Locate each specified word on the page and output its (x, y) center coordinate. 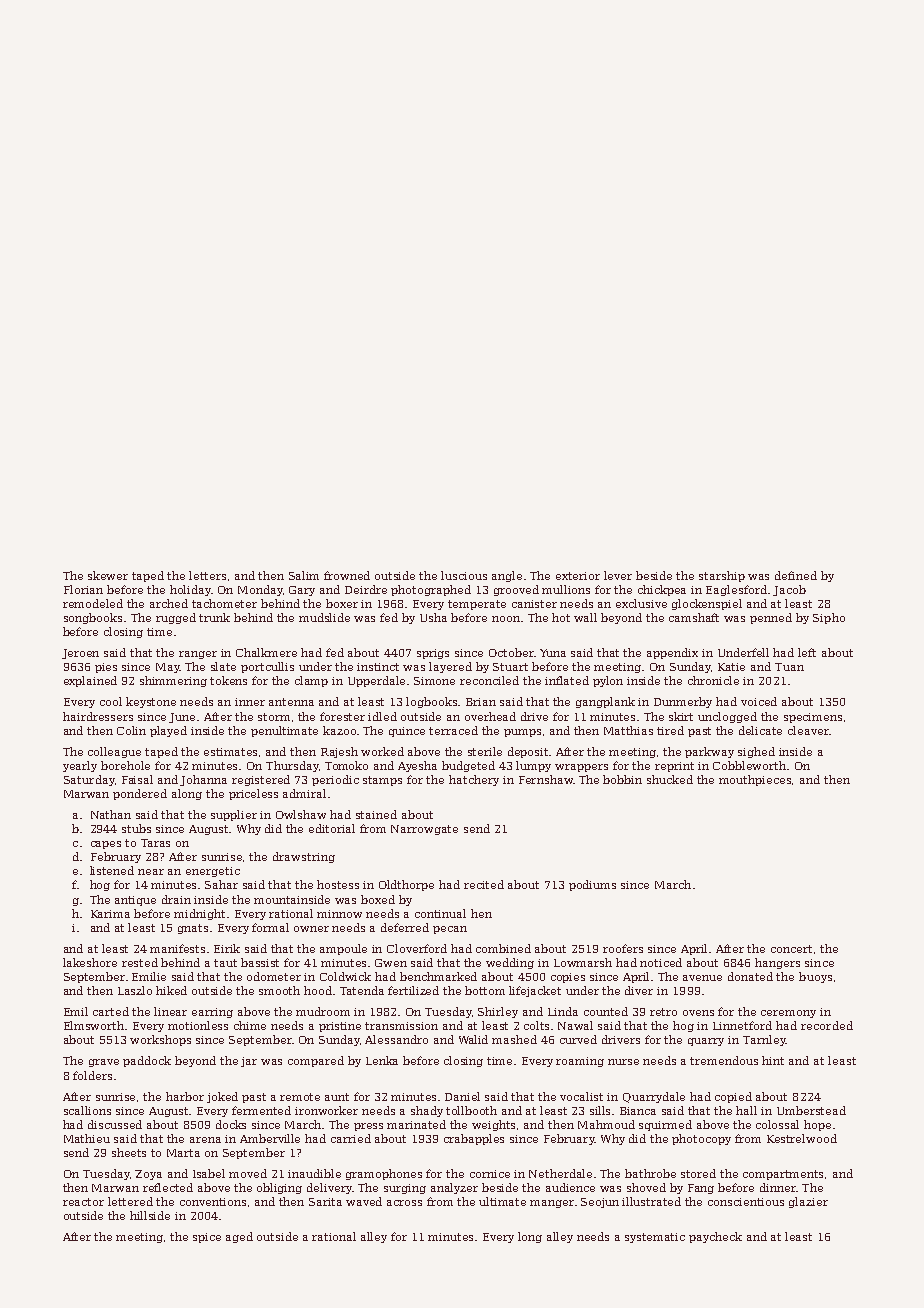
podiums (592, 885)
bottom (485, 990)
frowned (347, 575)
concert (791, 949)
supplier (234, 815)
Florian (83, 589)
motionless (198, 1025)
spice (207, 1238)
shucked (670, 779)
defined (796, 575)
